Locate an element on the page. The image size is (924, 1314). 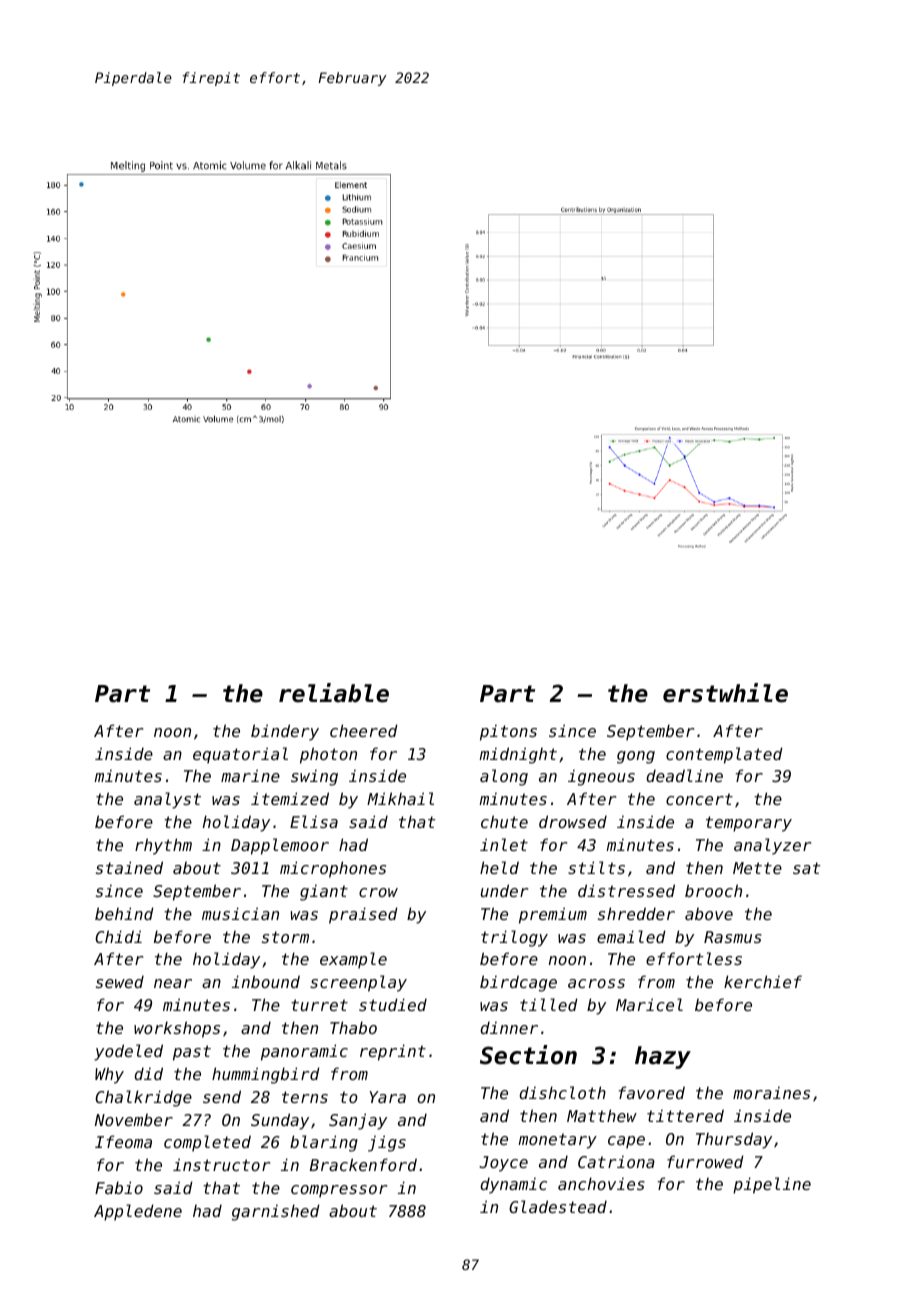
pitons is located at coordinates (508, 733).
